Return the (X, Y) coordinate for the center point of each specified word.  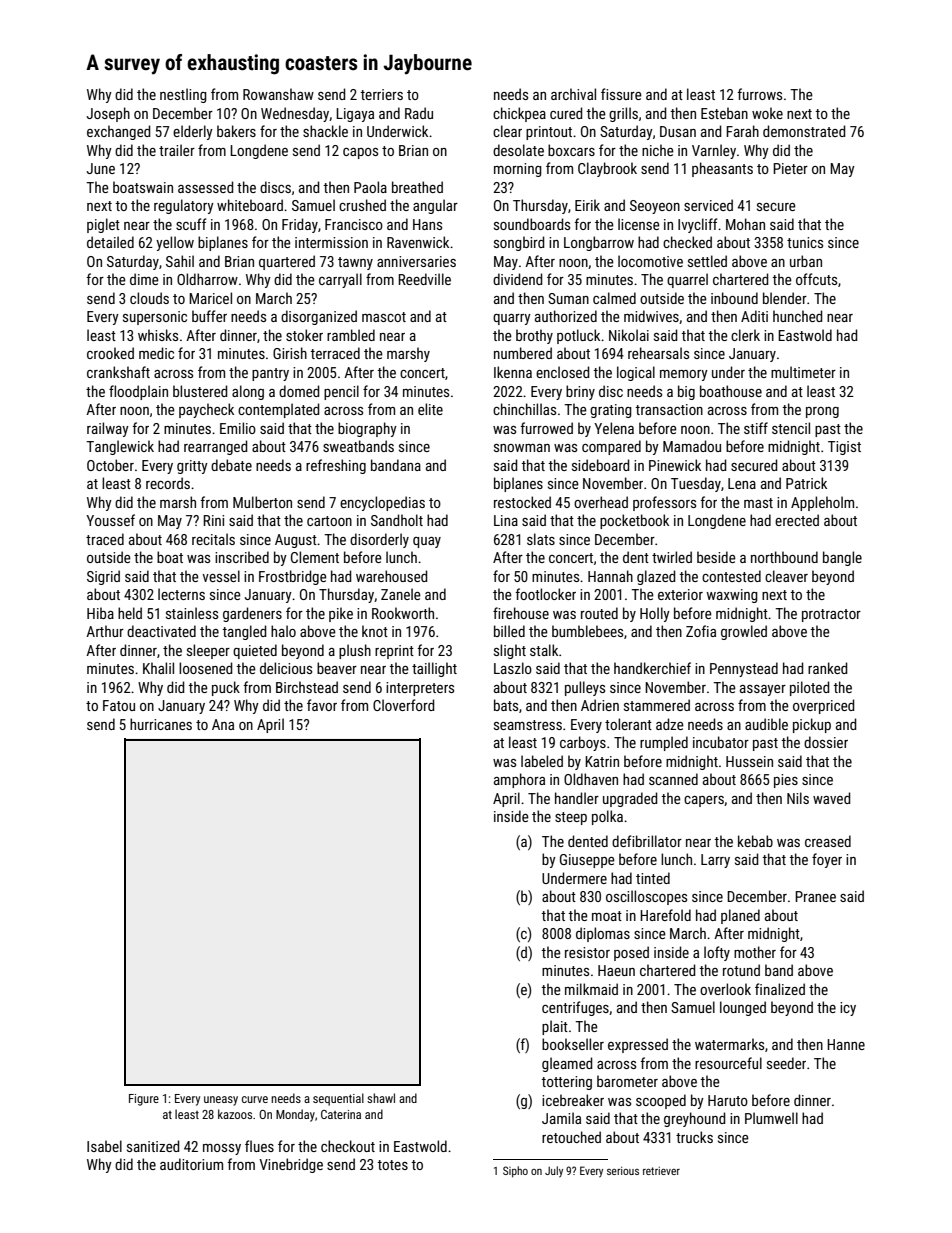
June (101, 168)
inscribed (242, 557)
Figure (144, 1100)
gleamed (567, 1064)
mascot (384, 317)
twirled (672, 557)
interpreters (420, 689)
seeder (786, 1063)
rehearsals (658, 353)
